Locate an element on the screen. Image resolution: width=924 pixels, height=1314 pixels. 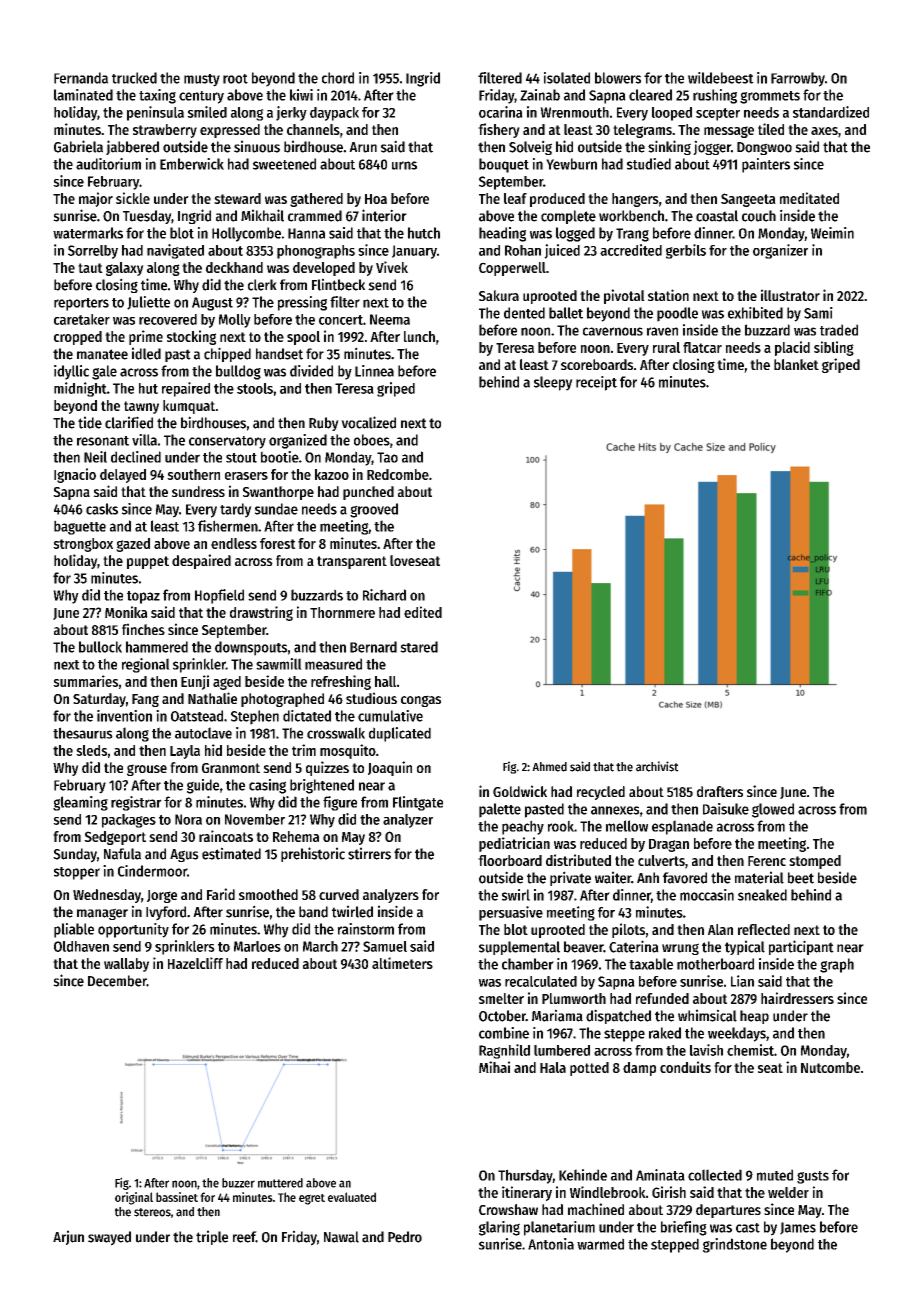
gusts is located at coordinates (813, 1177).
